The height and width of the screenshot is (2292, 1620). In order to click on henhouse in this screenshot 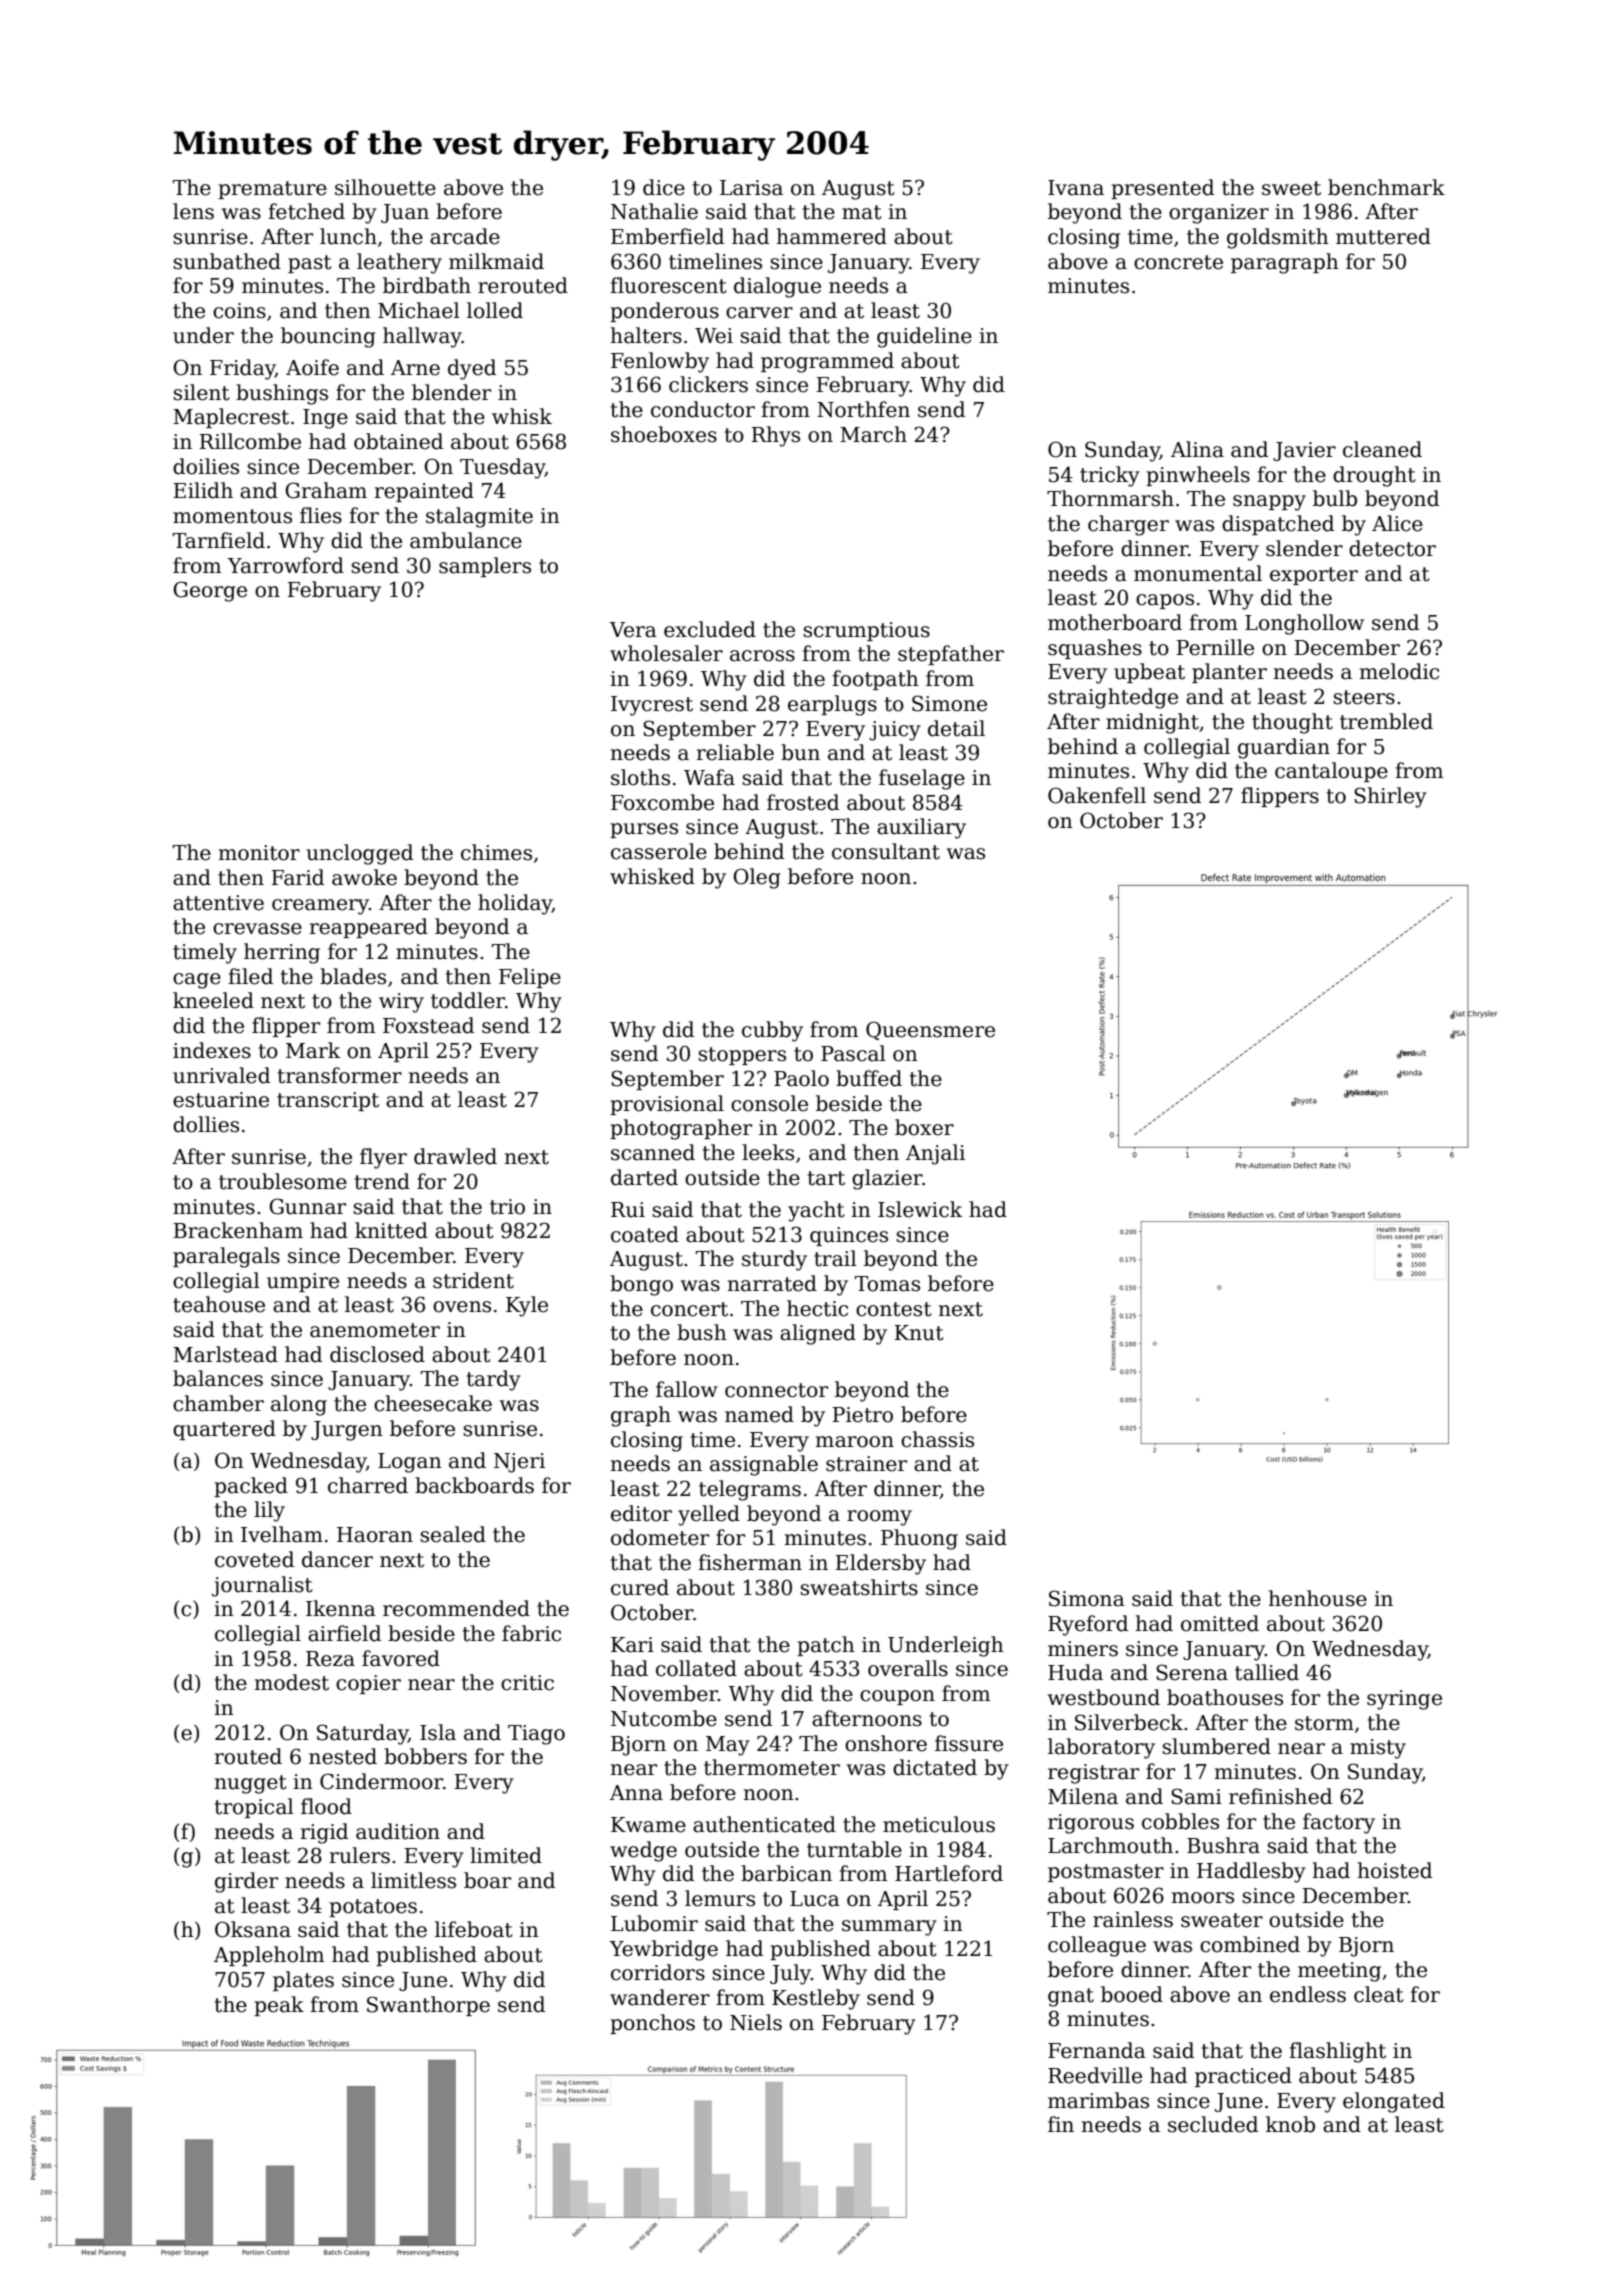, I will do `click(1318, 1598)`.
